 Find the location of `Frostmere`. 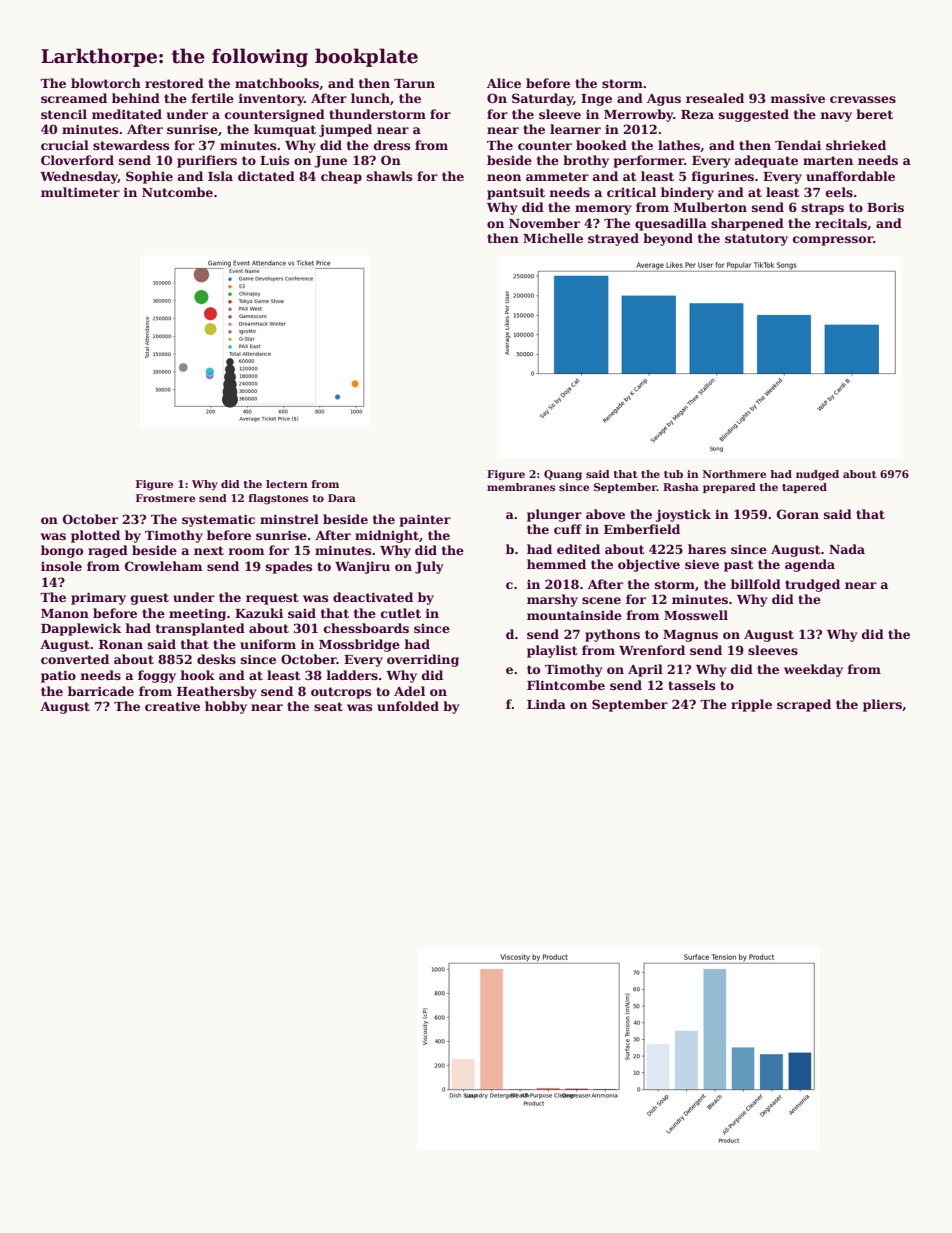

Frostmere is located at coordinates (165, 498).
